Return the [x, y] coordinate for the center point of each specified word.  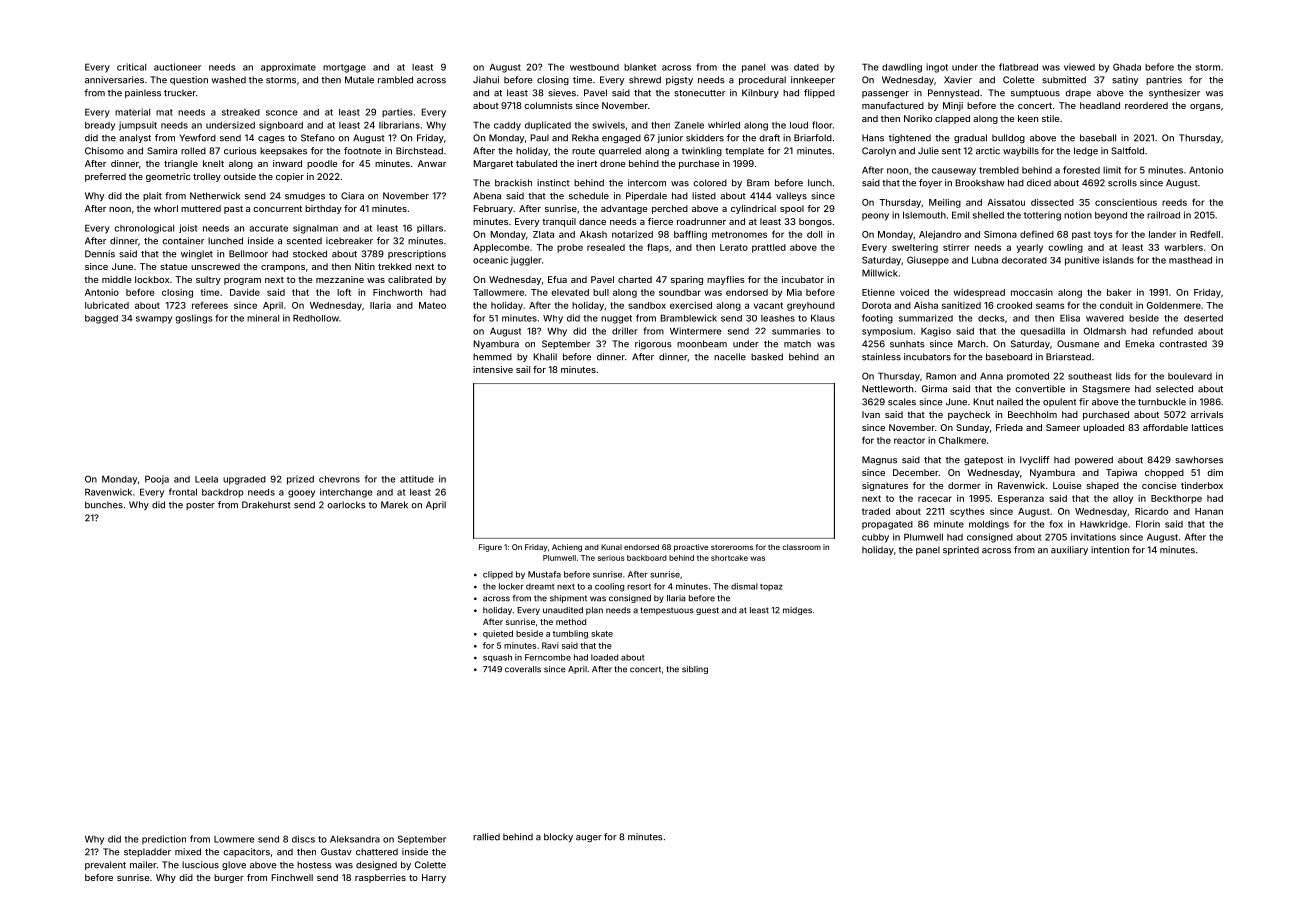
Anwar [432, 163]
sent [951, 151]
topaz [771, 587]
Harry [434, 878]
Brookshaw [980, 183]
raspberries [380, 878]
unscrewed [215, 266]
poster [200, 506]
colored [710, 183]
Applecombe [501, 248]
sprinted [961, 550]
